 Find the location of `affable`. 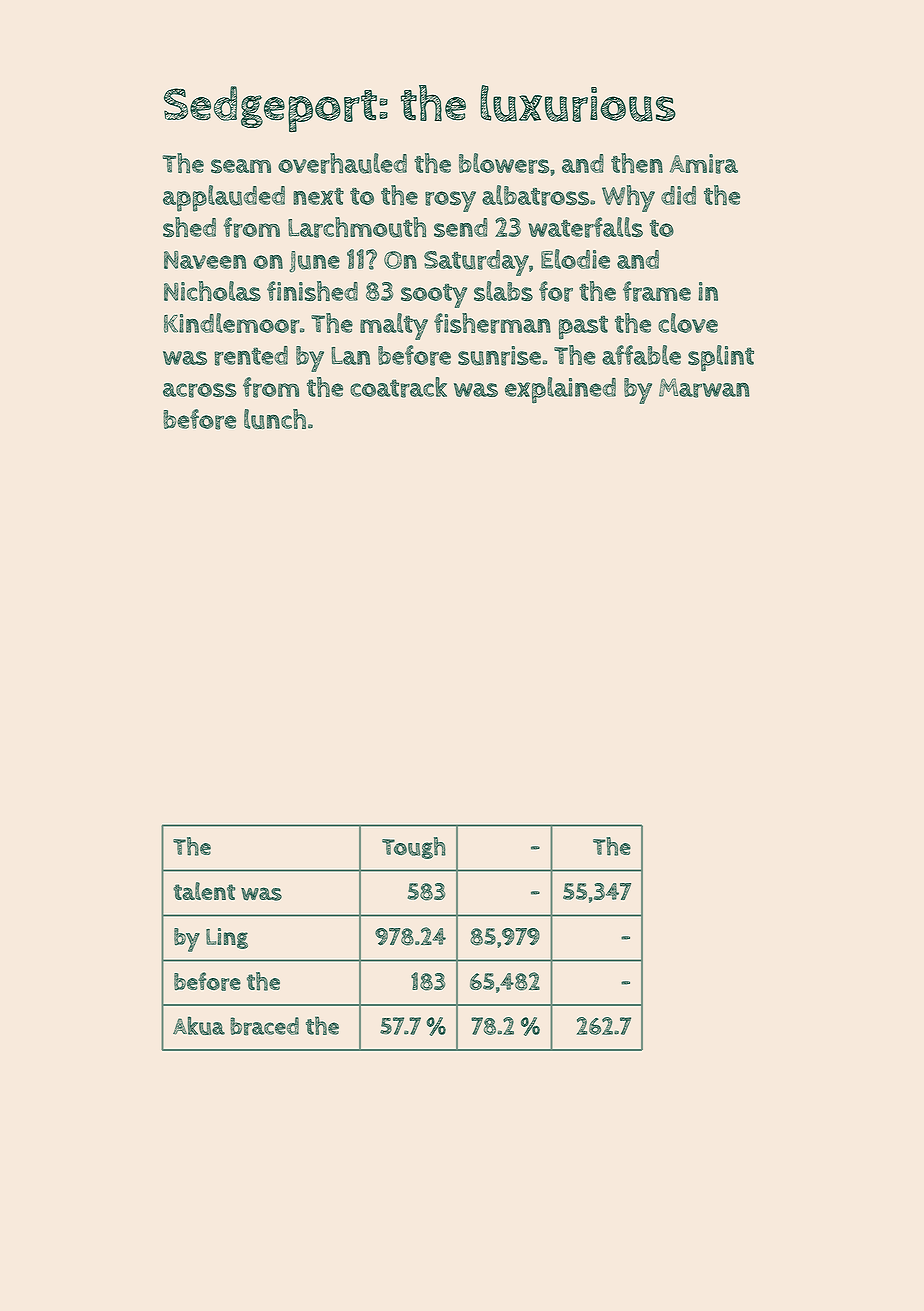

affable is located at coordinates (641, 355).
